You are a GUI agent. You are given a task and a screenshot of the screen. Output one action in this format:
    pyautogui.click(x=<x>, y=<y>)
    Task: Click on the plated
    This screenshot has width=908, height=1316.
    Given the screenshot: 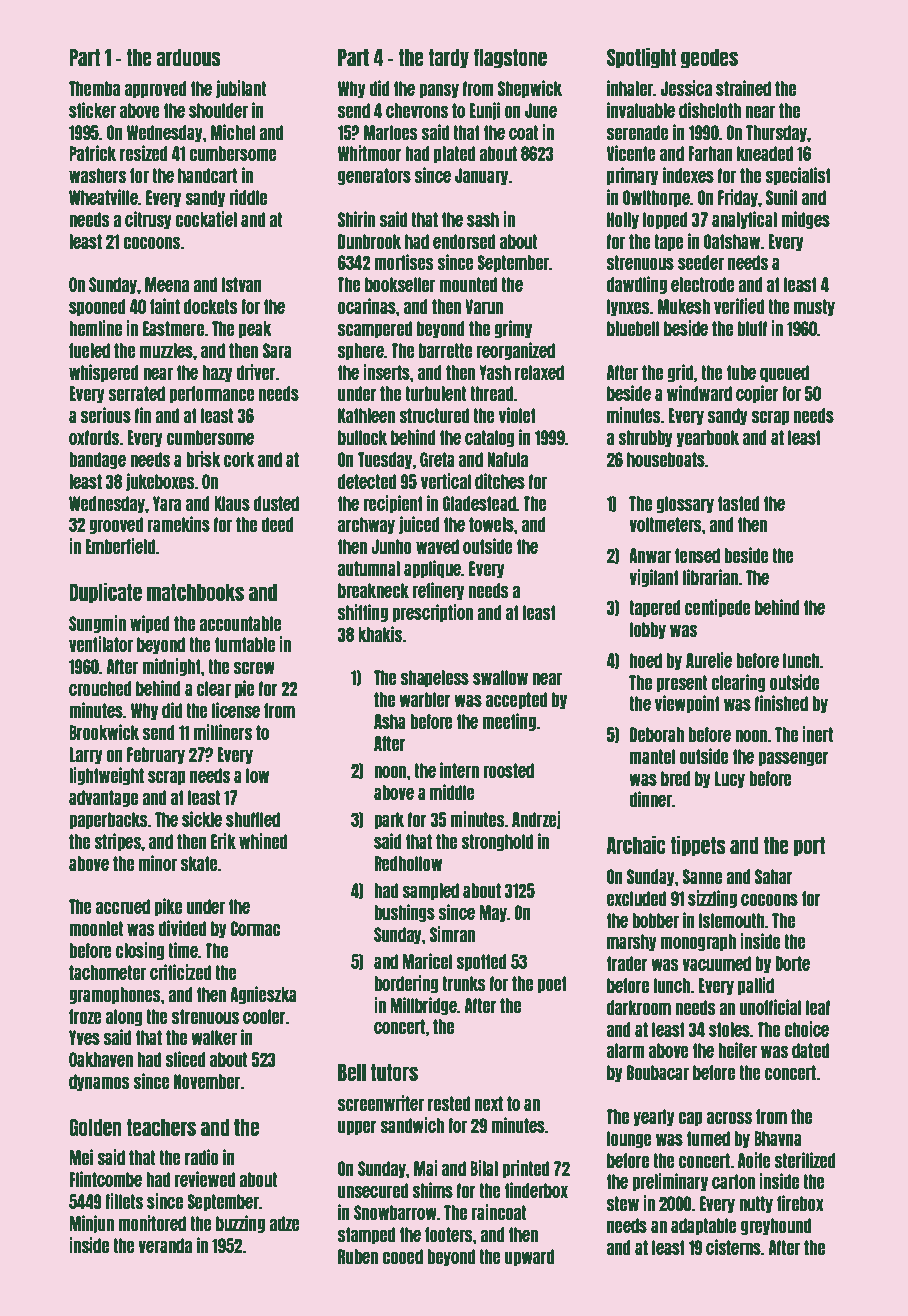 What is the action you would take?
    pyautogui.click(x=454, y=154)
